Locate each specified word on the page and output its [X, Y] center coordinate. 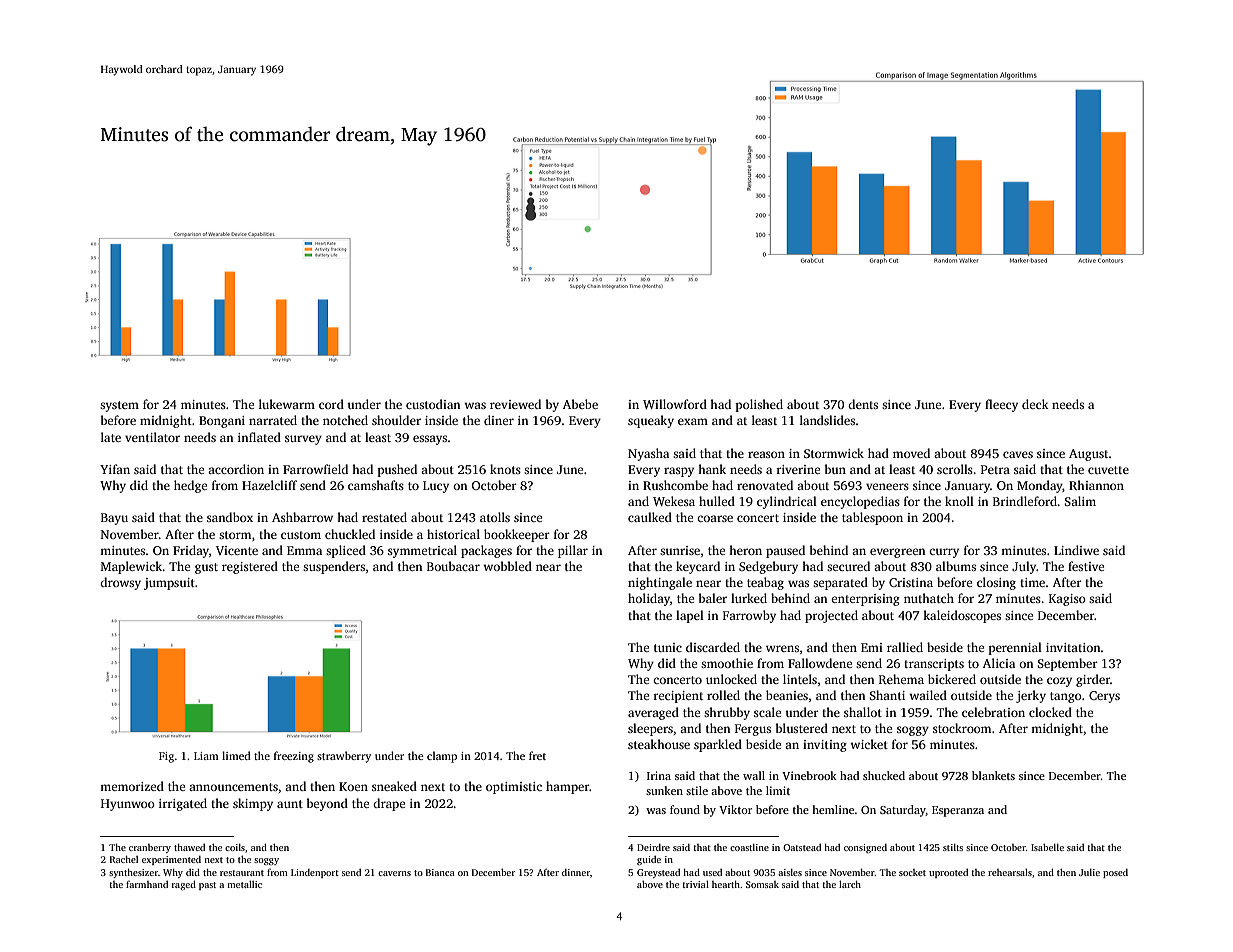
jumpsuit [169, 584]
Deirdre [653, 847]
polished [759, 405]
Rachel [124, 859]
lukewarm [287, 404]
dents [863, 404]
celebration [993, 712]
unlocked [731, 679]
